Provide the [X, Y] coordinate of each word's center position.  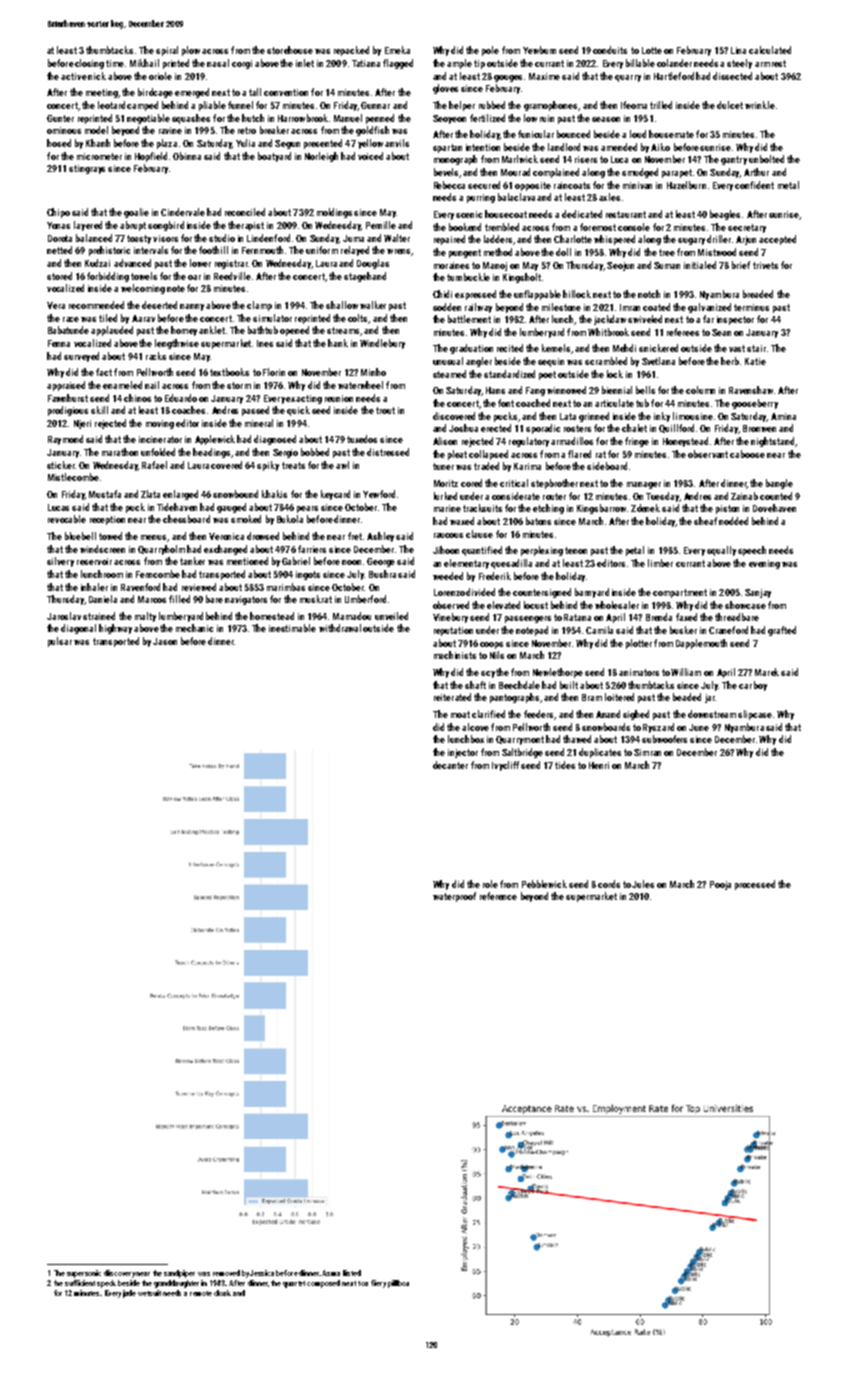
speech [752, 551]
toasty [139, 239]
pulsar [60, 642]
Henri [599, 765]
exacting [304, 399]
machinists [455, 655]
